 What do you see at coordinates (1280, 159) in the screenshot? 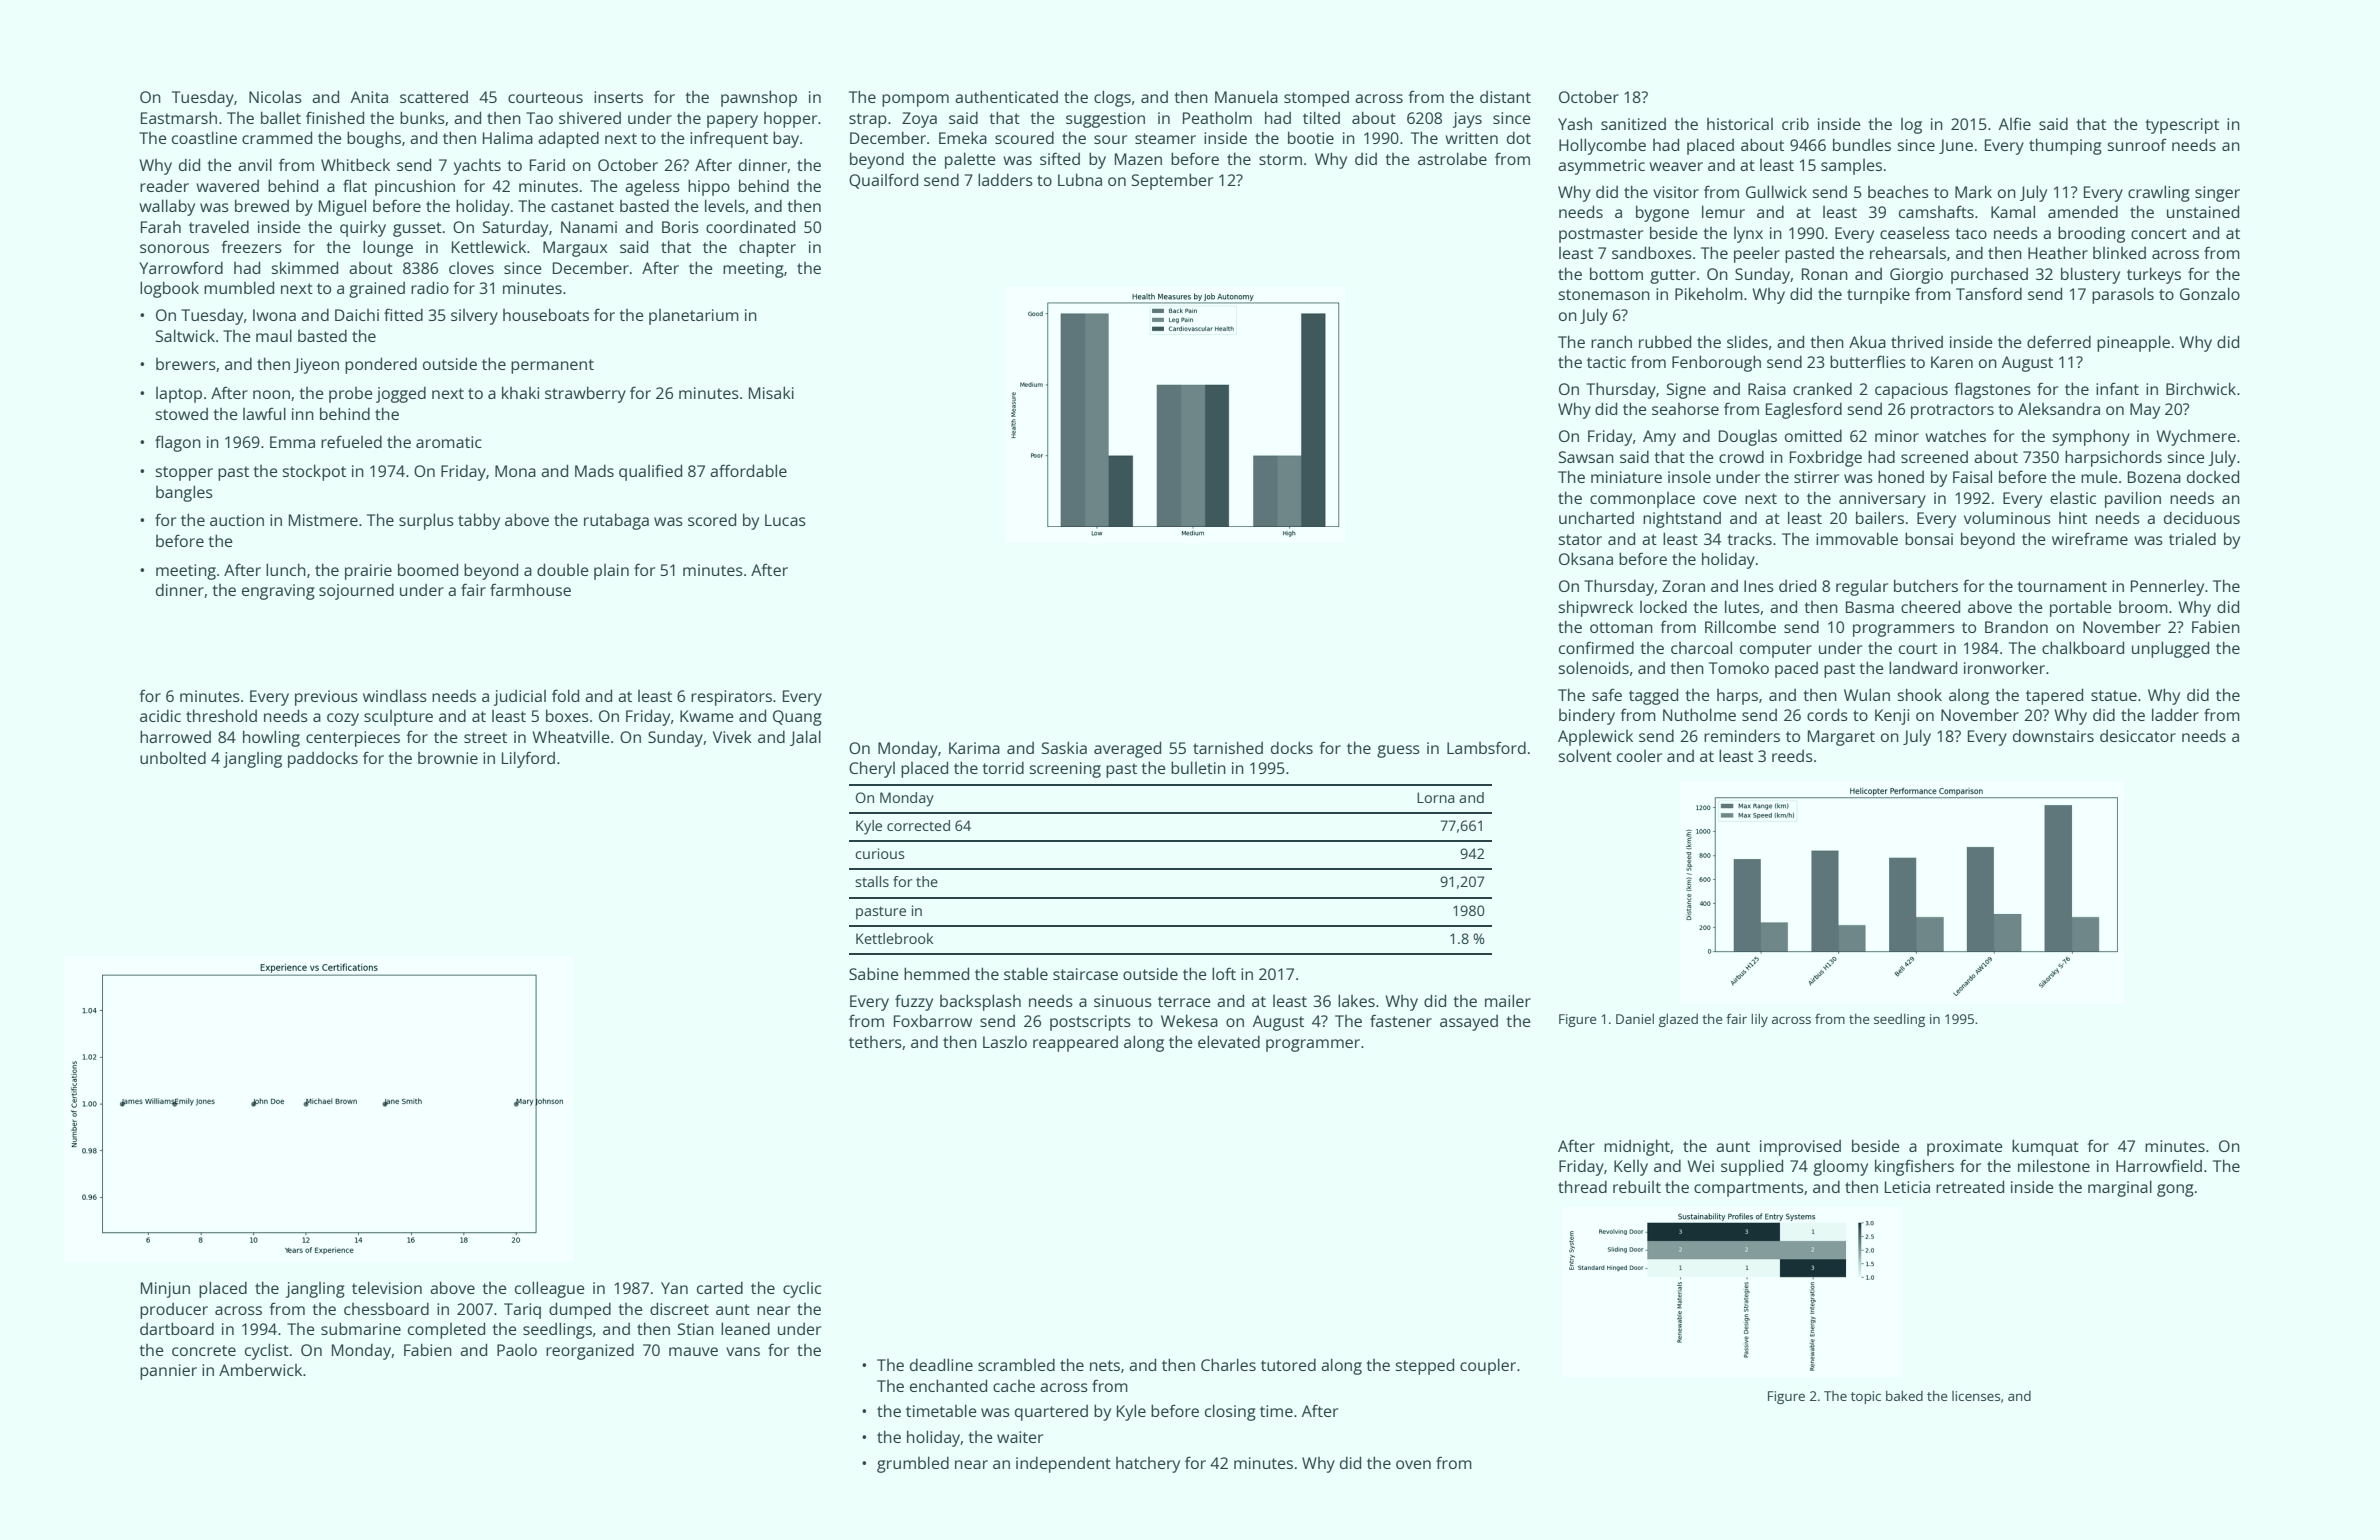
I see `storm` at bounding box center [1280, 159].
